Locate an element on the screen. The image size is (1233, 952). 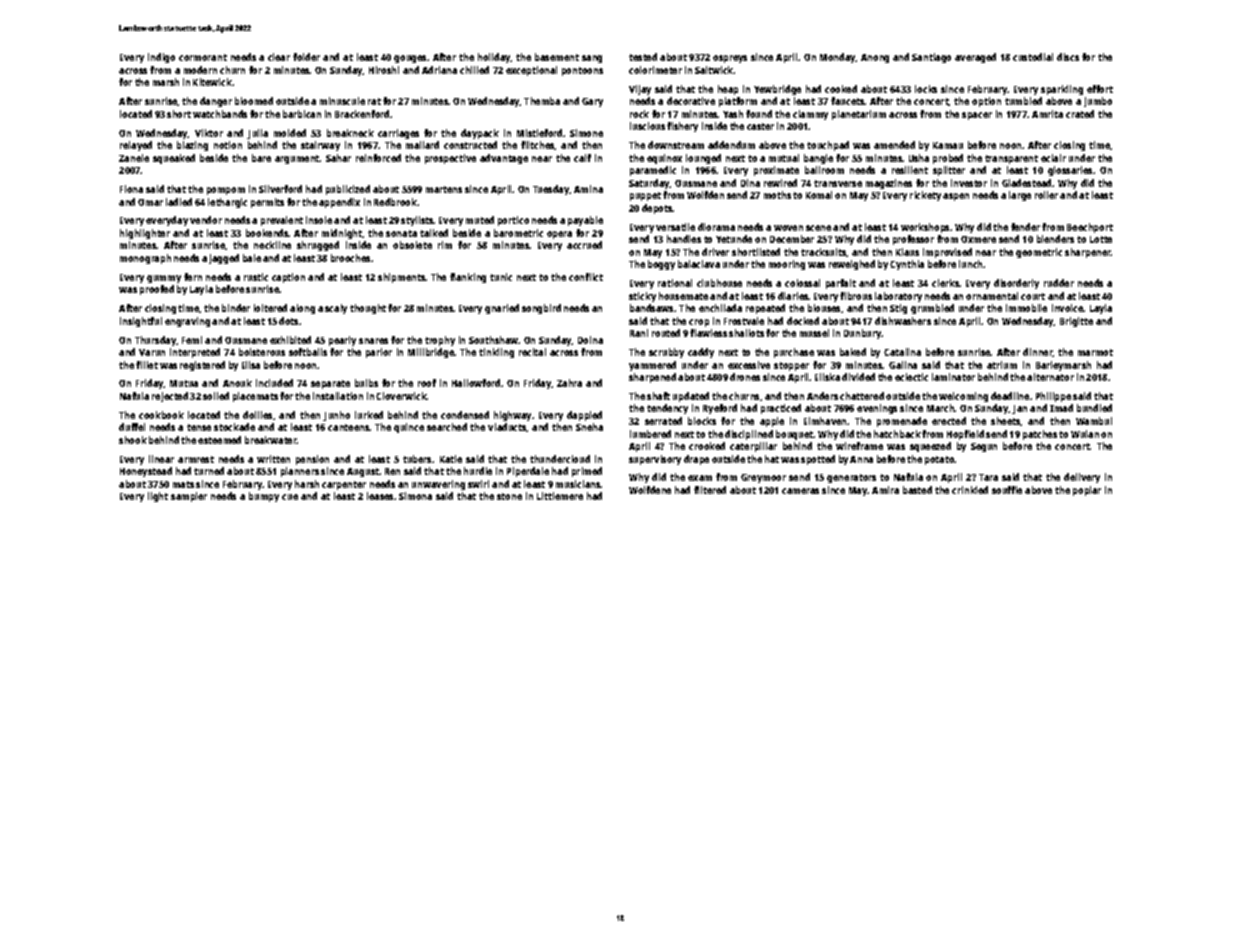
constructed is located at coordinates (470, 145).
